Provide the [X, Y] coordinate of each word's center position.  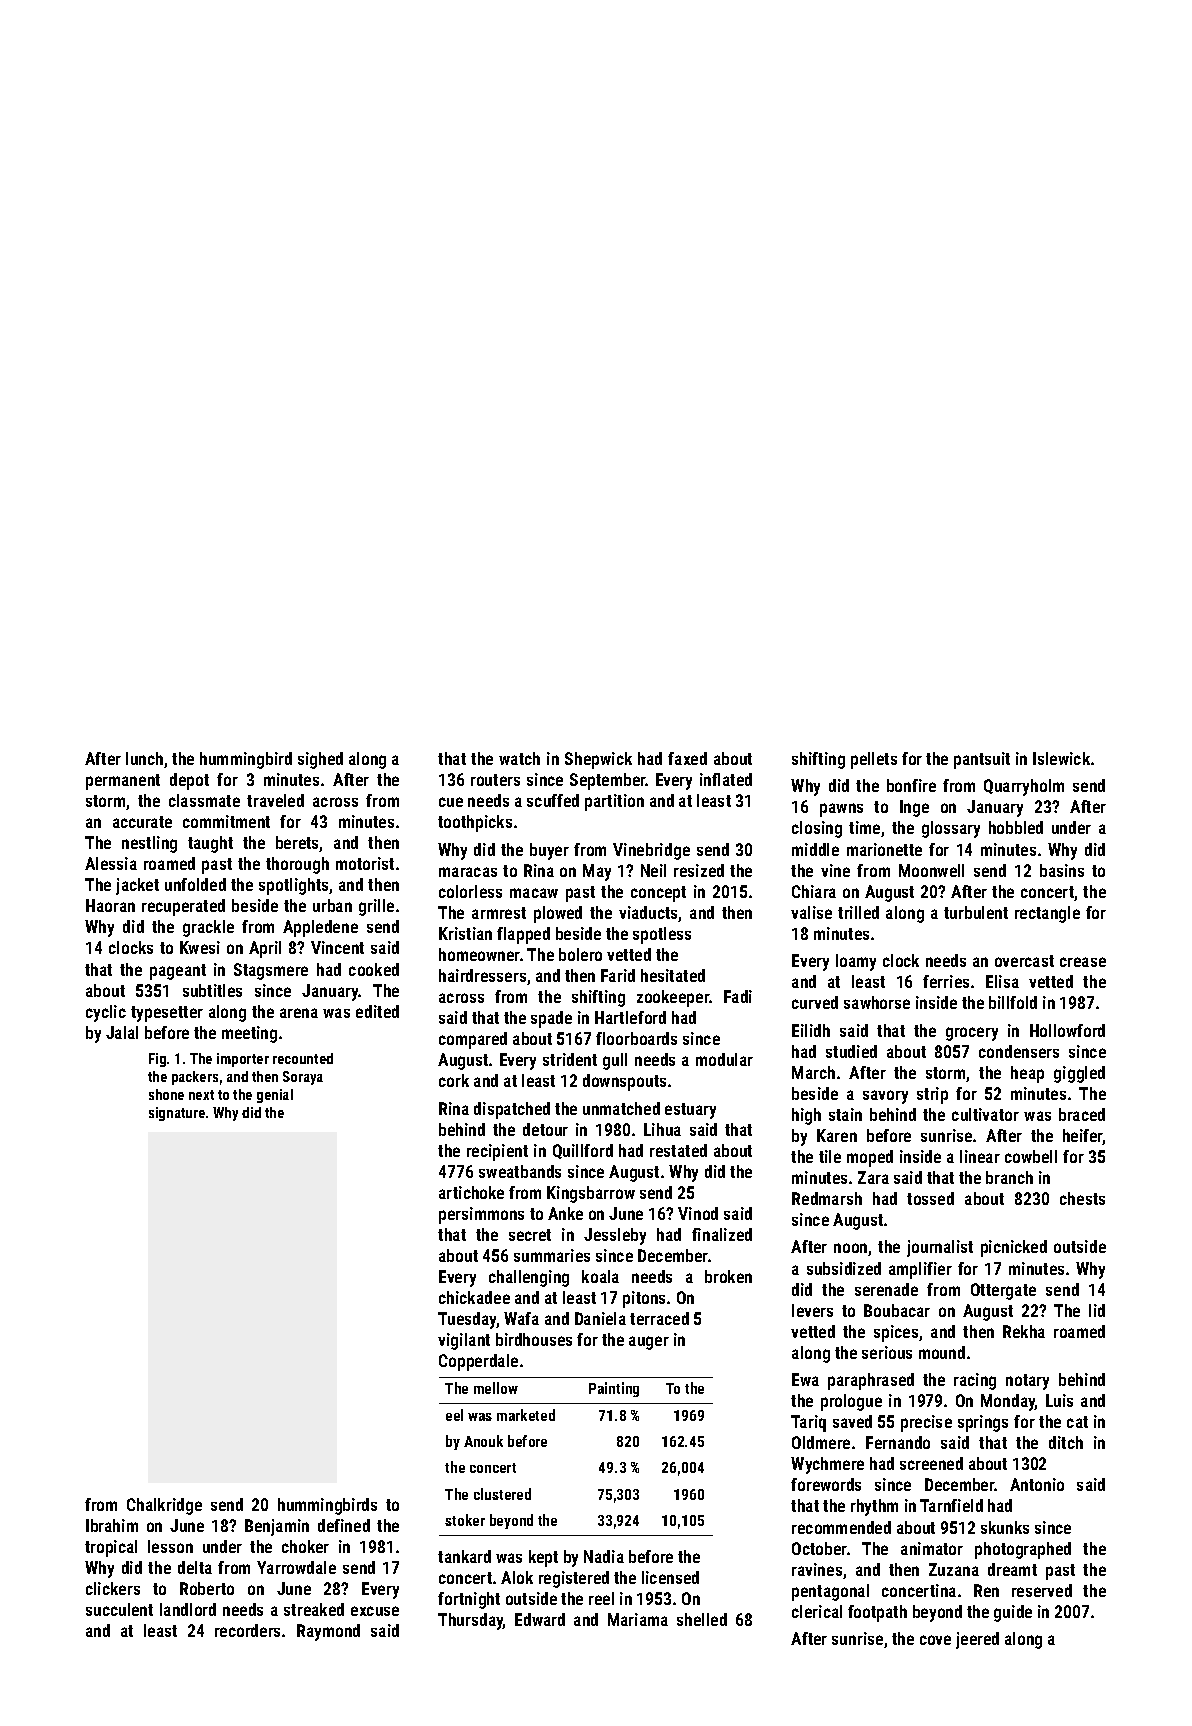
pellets [874, 760]
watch [519, 758]
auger [649, 1343]
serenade [886, 1289]
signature [177, 1114]
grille [376, 907]
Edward [540, 1619]
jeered [977, 1640]
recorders [247, 1630]
